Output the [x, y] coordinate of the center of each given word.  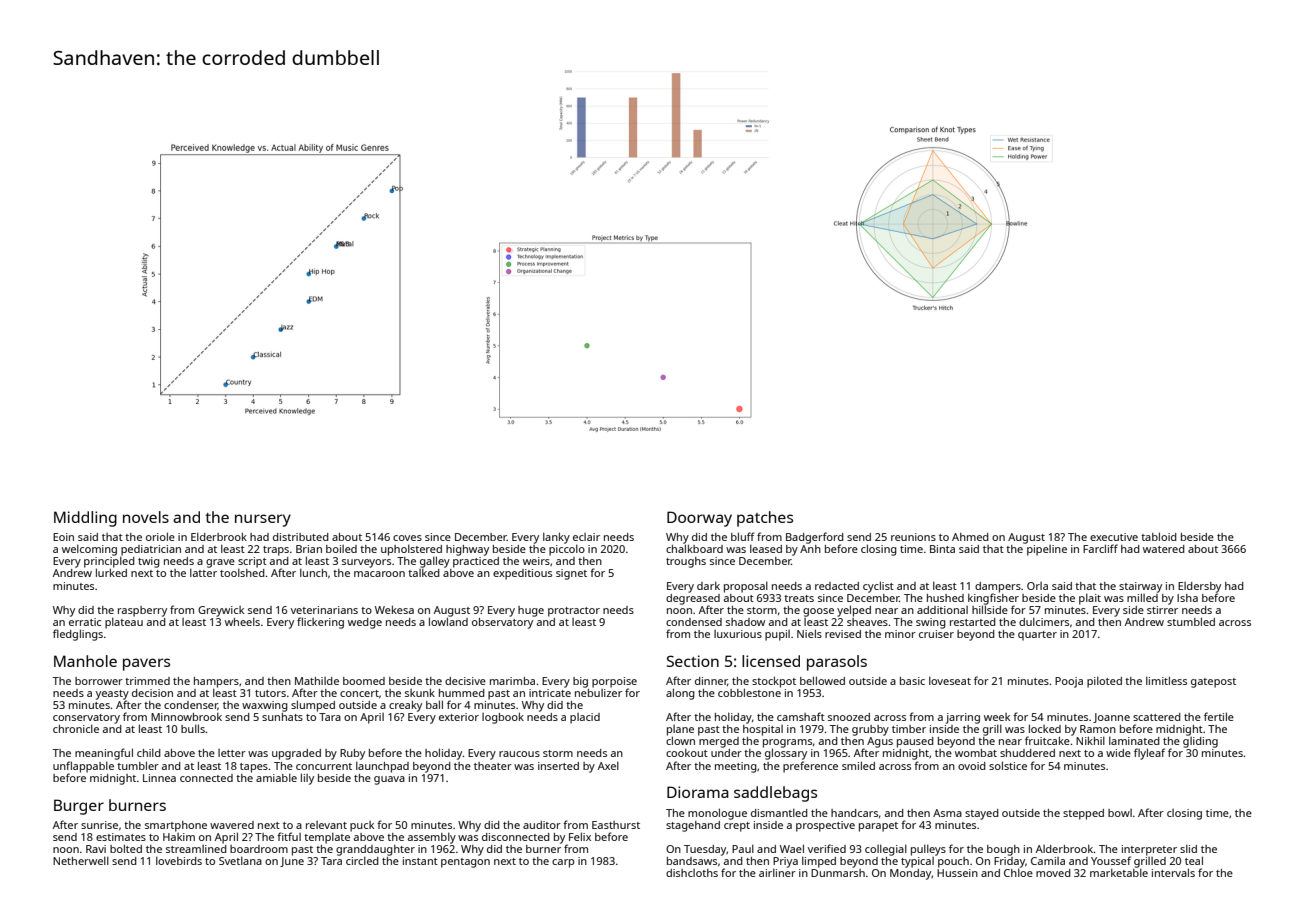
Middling [85, 519]
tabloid [1159, 536]
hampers [216, 682]
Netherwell [81, 860]
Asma [947, 813]
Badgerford [815, 538]
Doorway [699, 519]
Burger [79, 807]
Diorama [698, 792]
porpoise [614, 682]
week [997, 717]
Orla [1037, 586]
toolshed [242, 573]
